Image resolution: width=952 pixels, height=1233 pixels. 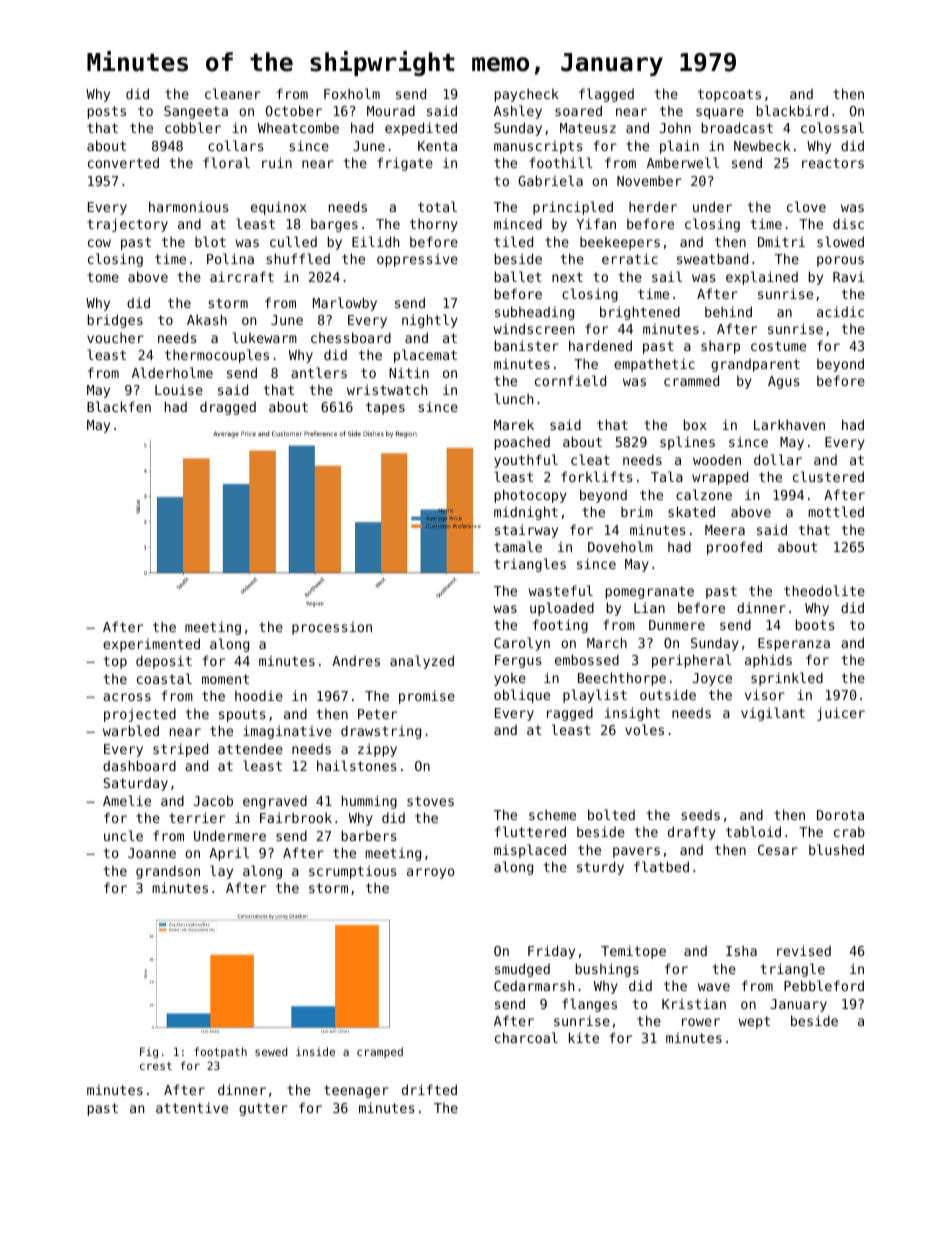 I want to click on John, so click(x=675, y=127).
